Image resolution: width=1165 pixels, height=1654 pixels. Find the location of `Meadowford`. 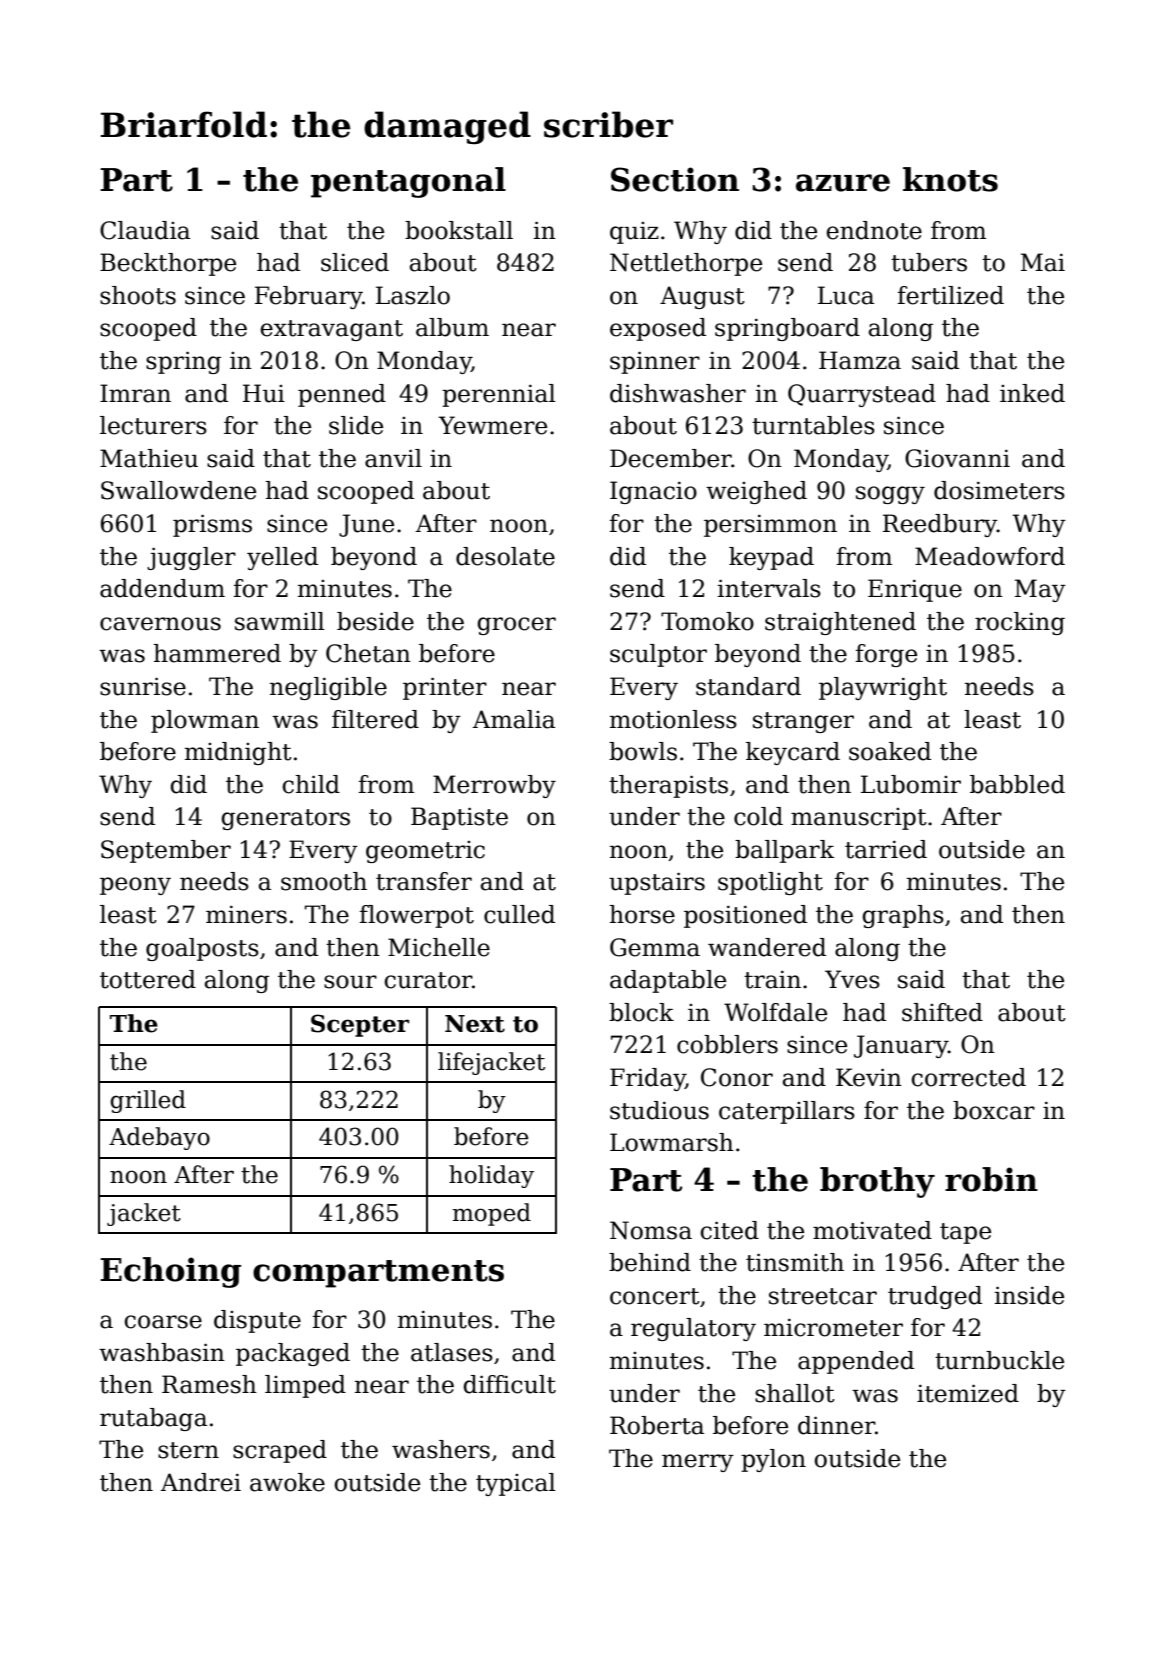

Meadowford is located at coordinates (990, 556).
